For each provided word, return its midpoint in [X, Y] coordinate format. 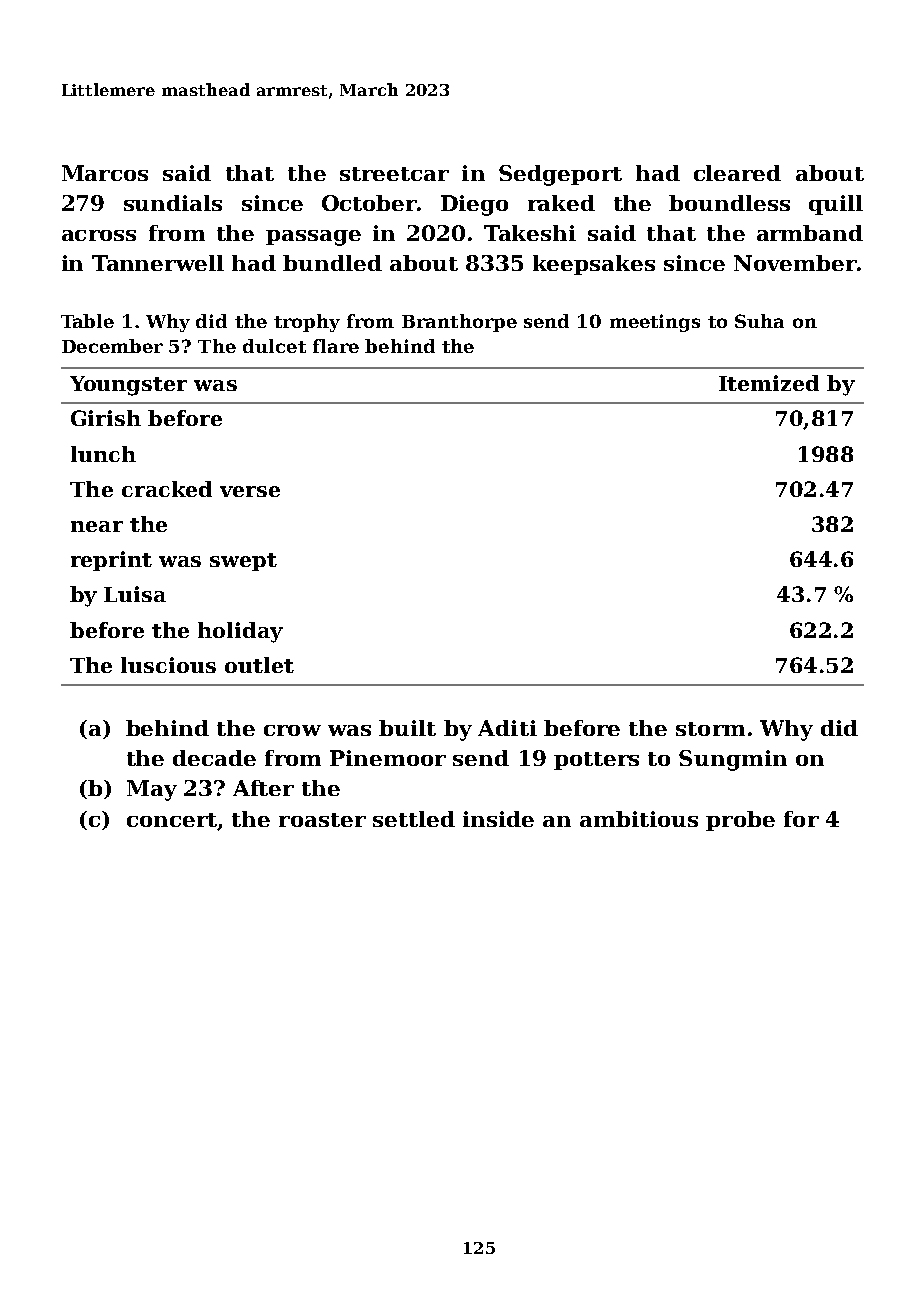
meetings [655, 323]
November [795, 263]
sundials [173, 203]
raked [561, 203]
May [152, 790]
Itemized [769, 383]
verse [250, 491]
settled [414, 819]
